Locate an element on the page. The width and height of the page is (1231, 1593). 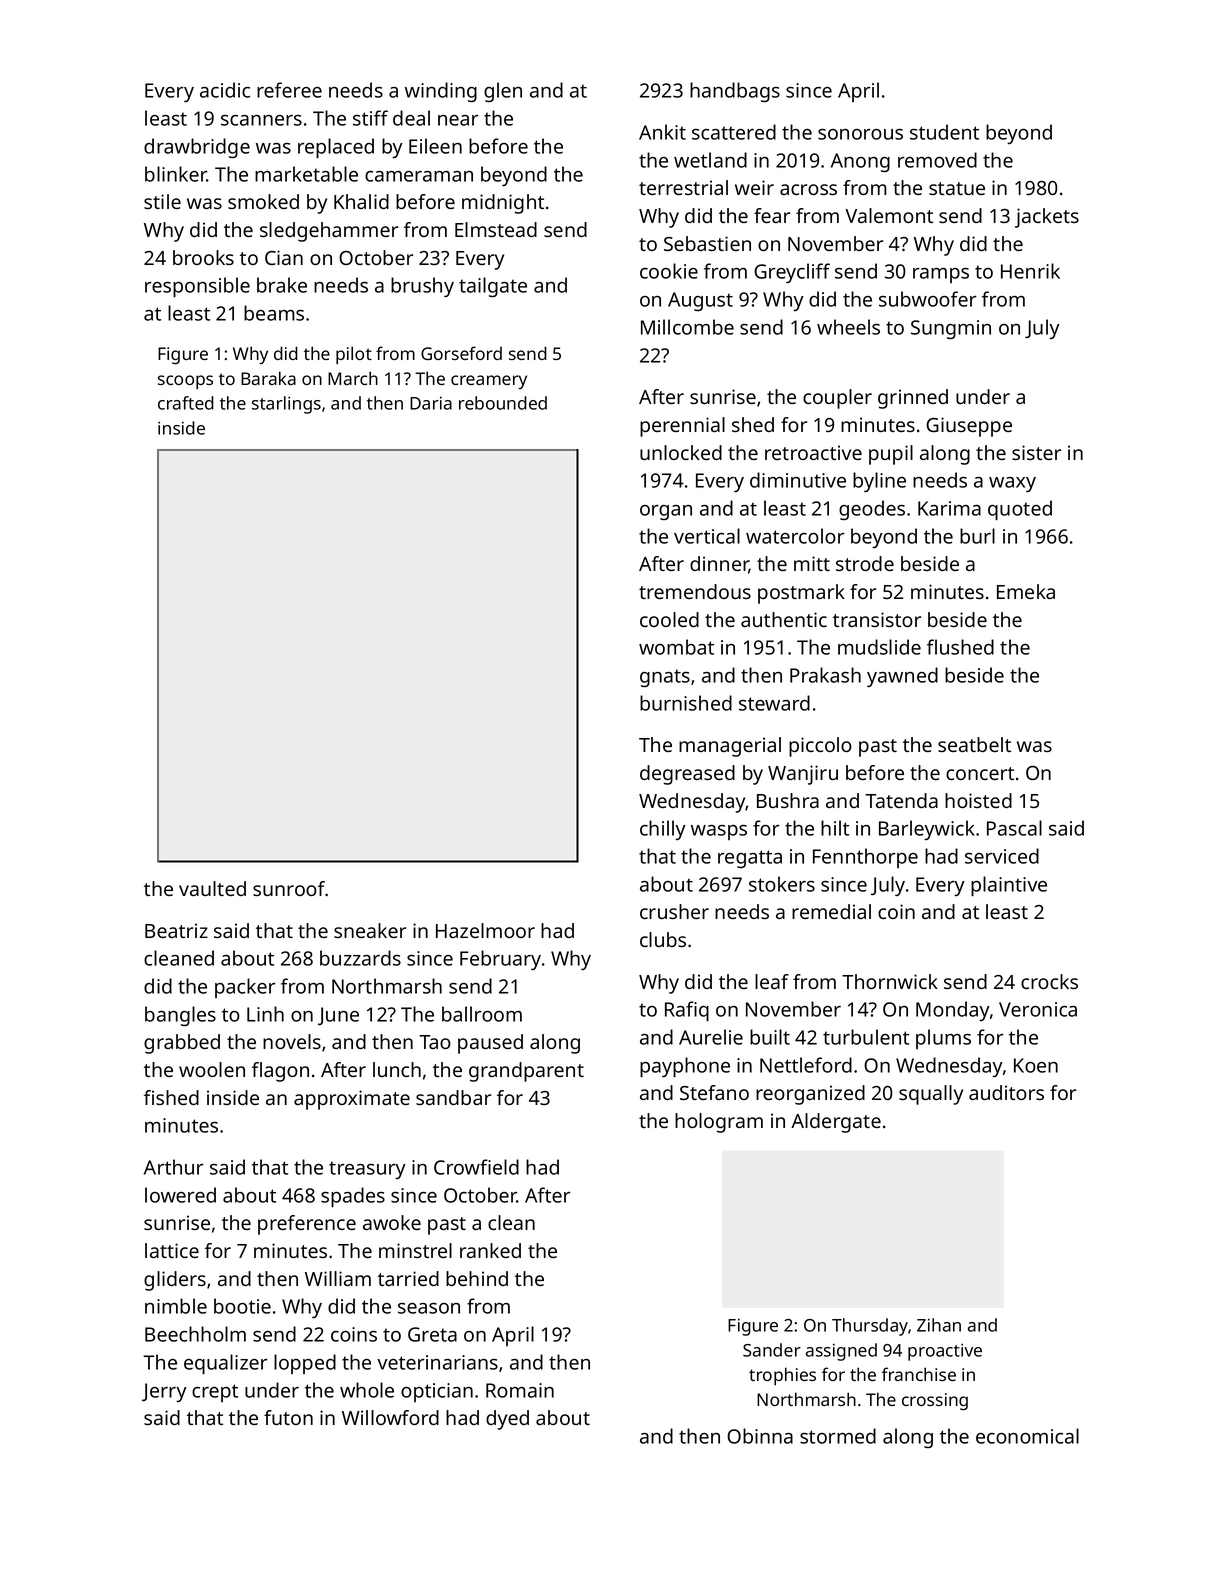
tarried is located at coordinates (408, 1278).
